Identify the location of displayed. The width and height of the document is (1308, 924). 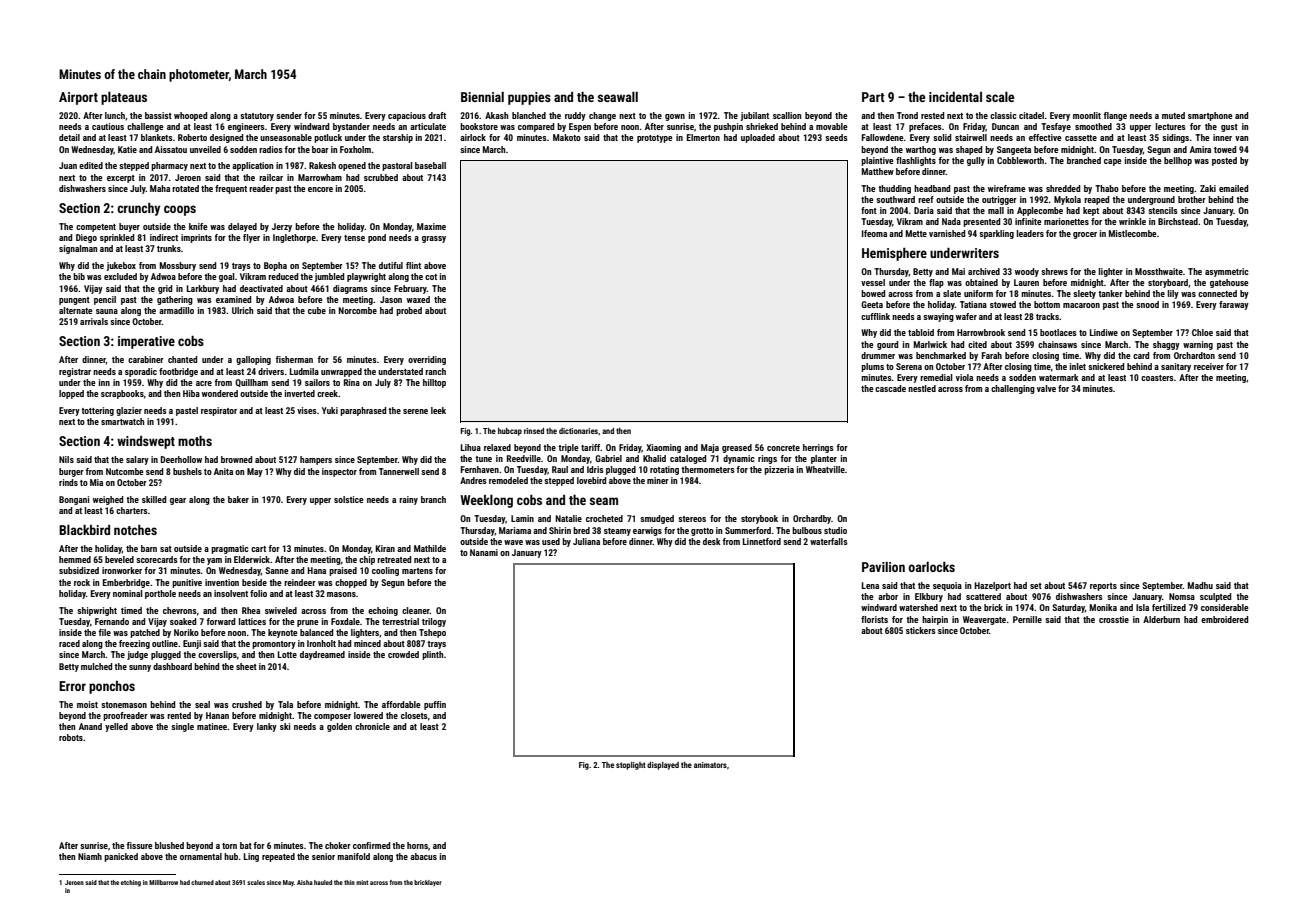
(663, 766).
